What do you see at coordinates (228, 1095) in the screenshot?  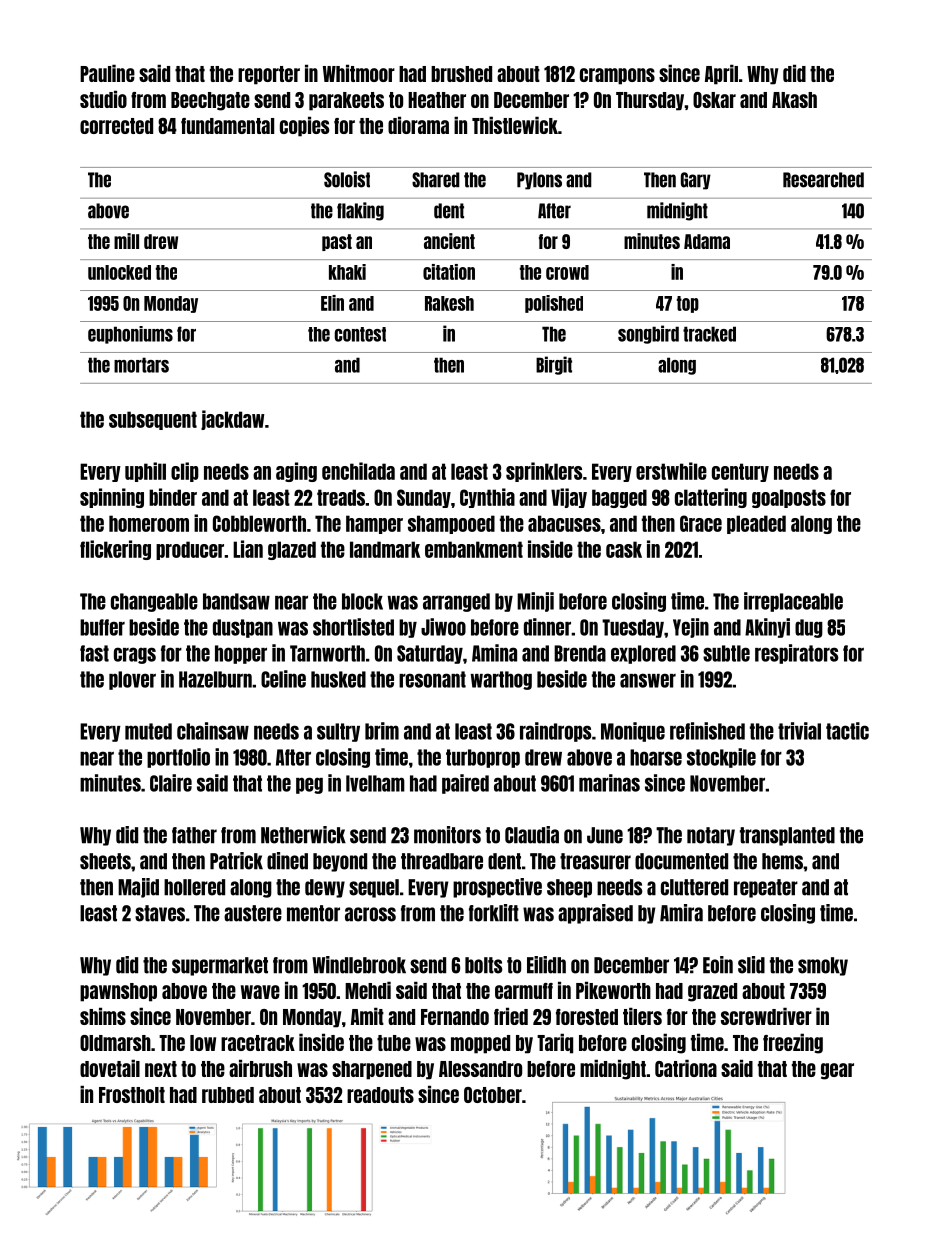 I see `rubbed` at bounding box center [228, 1095].
